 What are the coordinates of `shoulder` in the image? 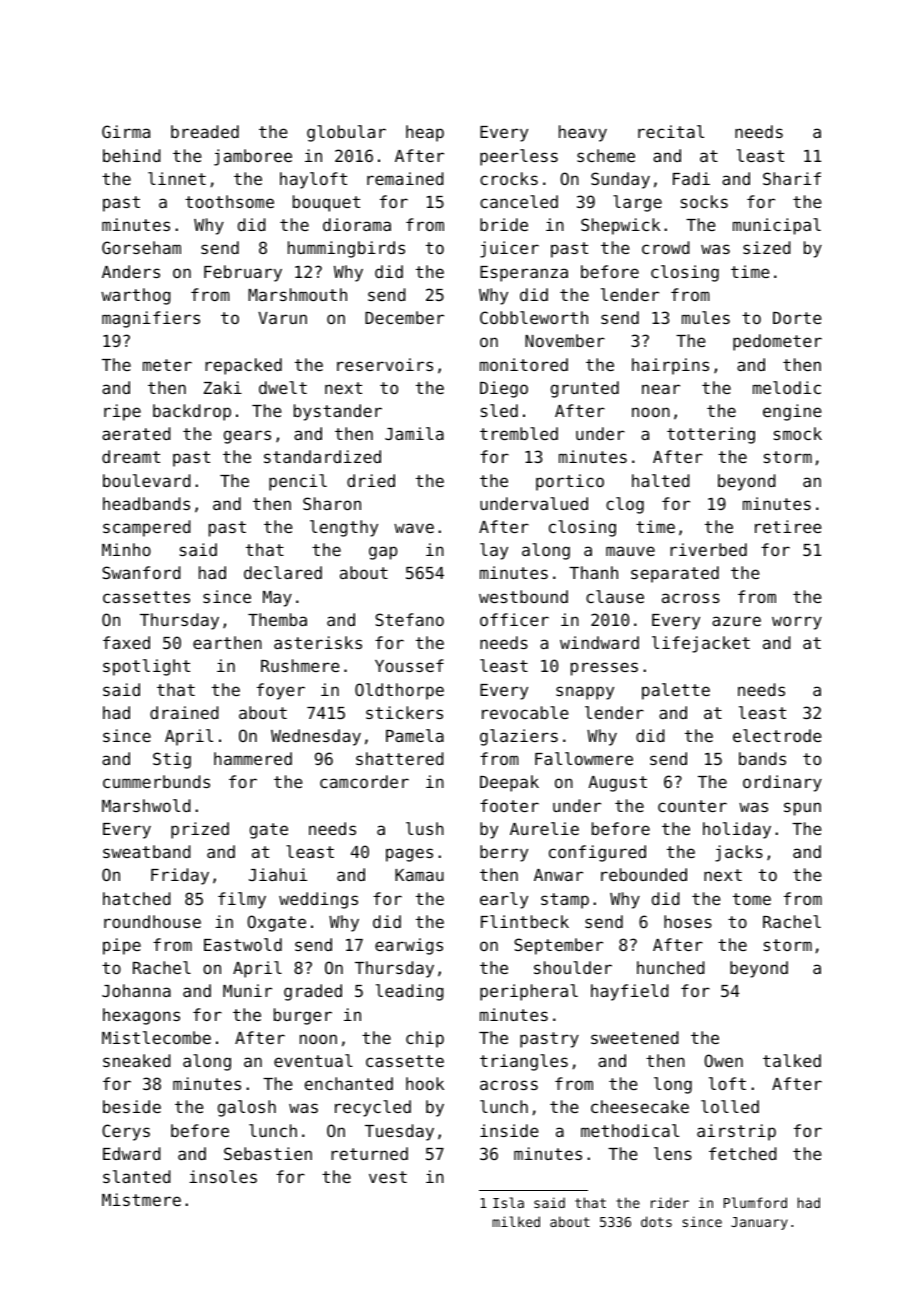 It's located at (573, 967).
